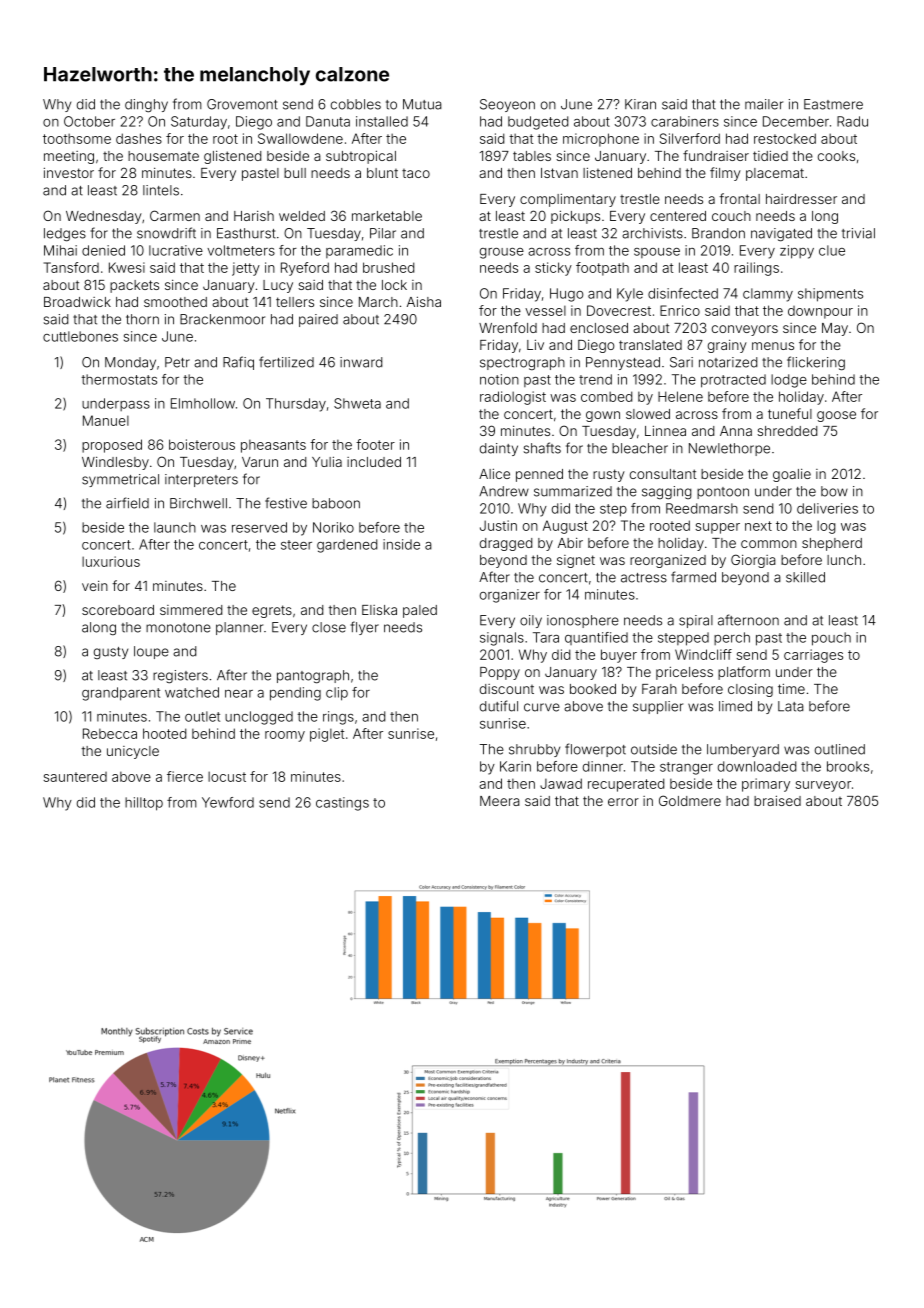  What do you see at coordinates (777, 800) in the screenshot?
I see `braised` at bounding box center [777, 800].
